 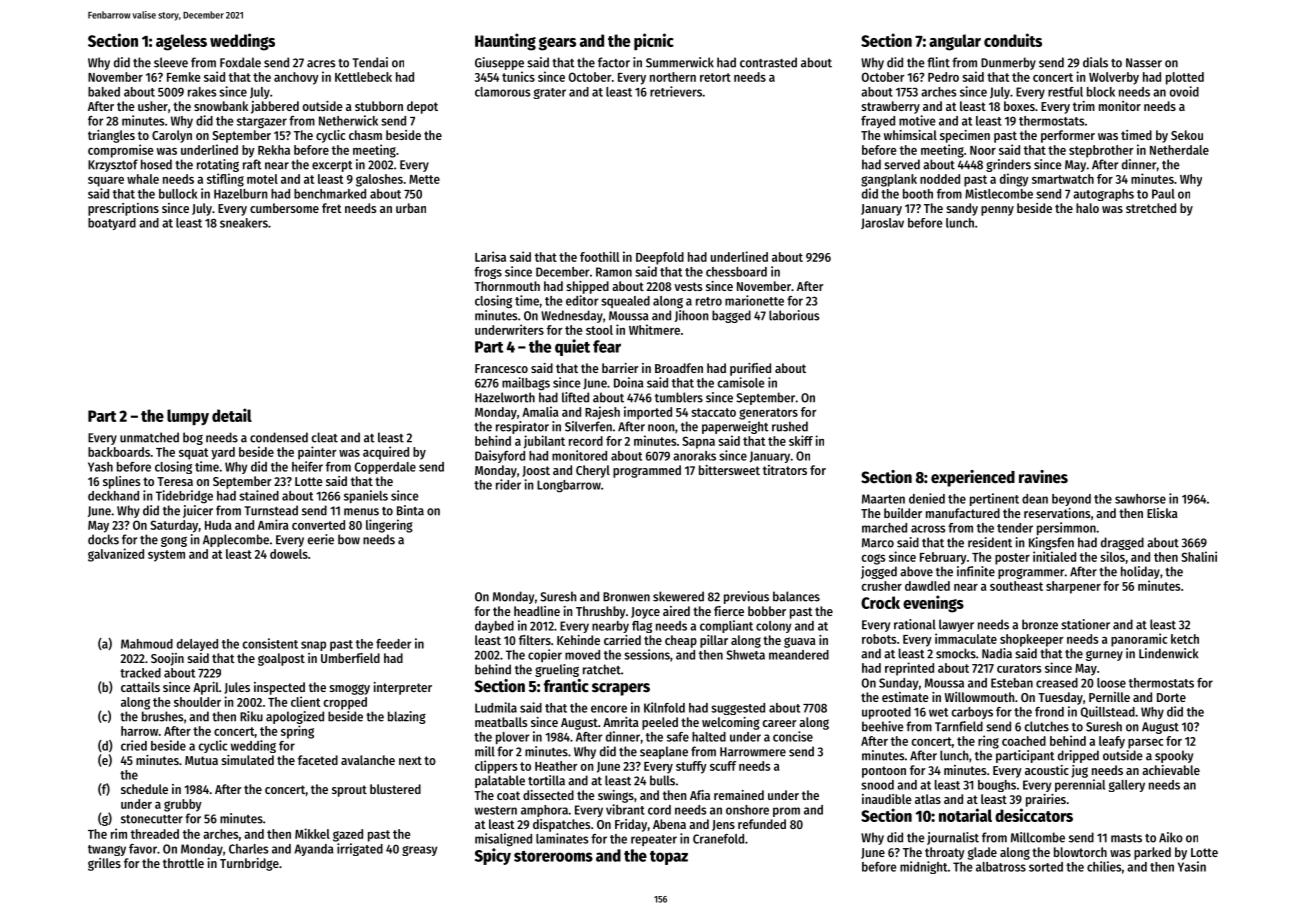 What do you see at coordinates (424, 179) in the image?
I see `Mette` at bounding box center [424, 179].
